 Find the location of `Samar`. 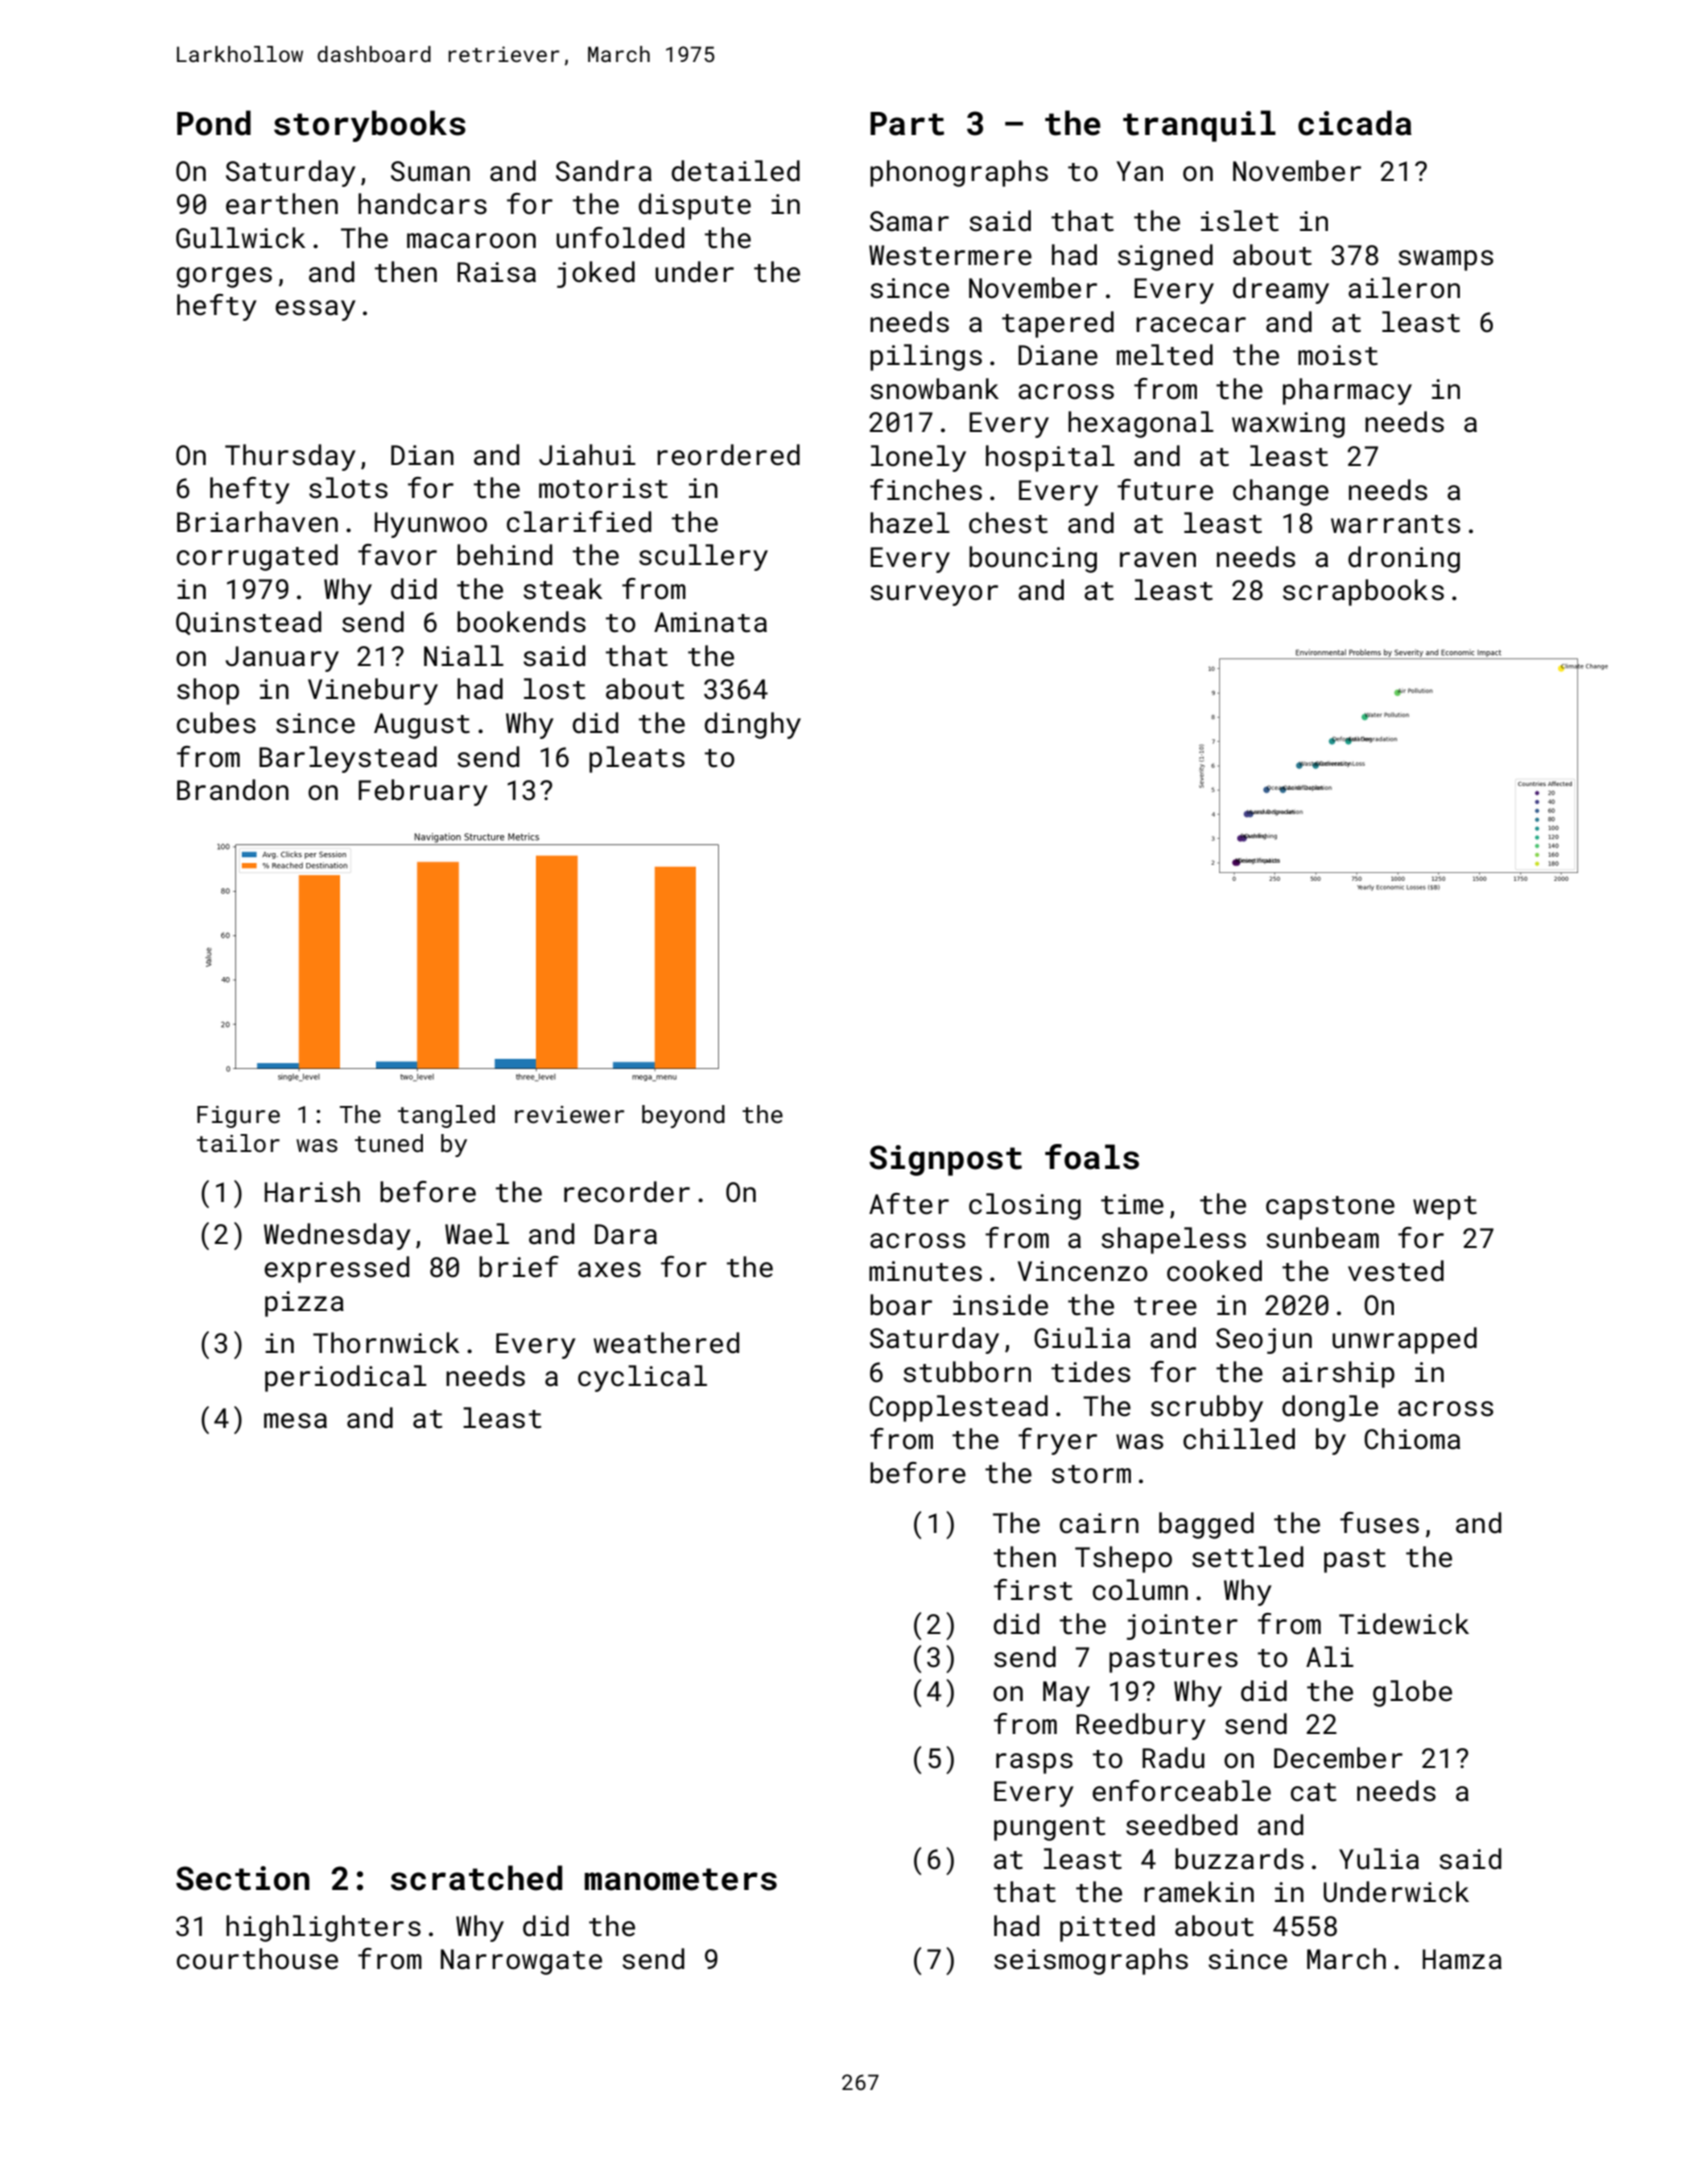

Samar is located at coordinates (909, 221).
